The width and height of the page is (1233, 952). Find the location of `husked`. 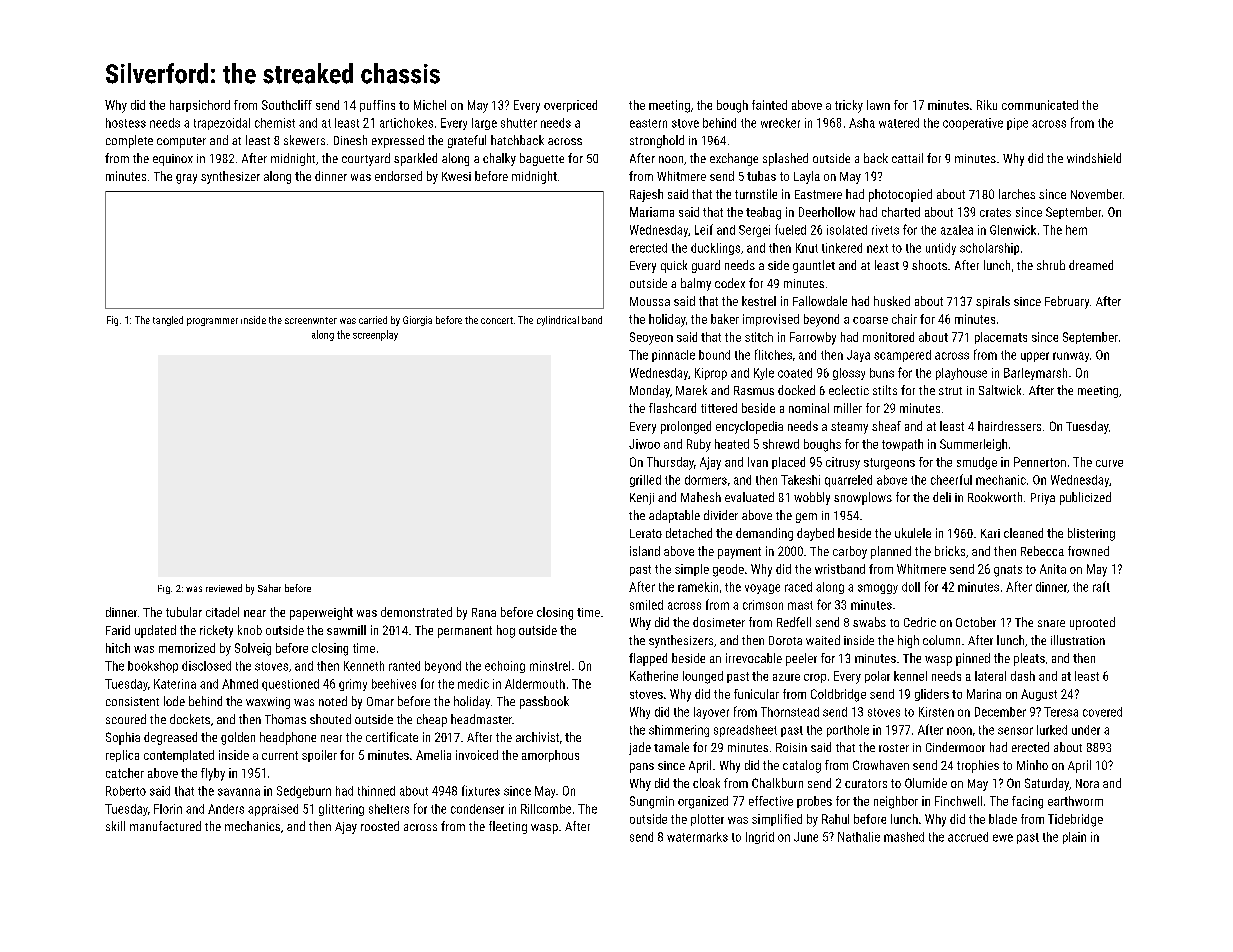

husked is located at coordinates (892, 301).
